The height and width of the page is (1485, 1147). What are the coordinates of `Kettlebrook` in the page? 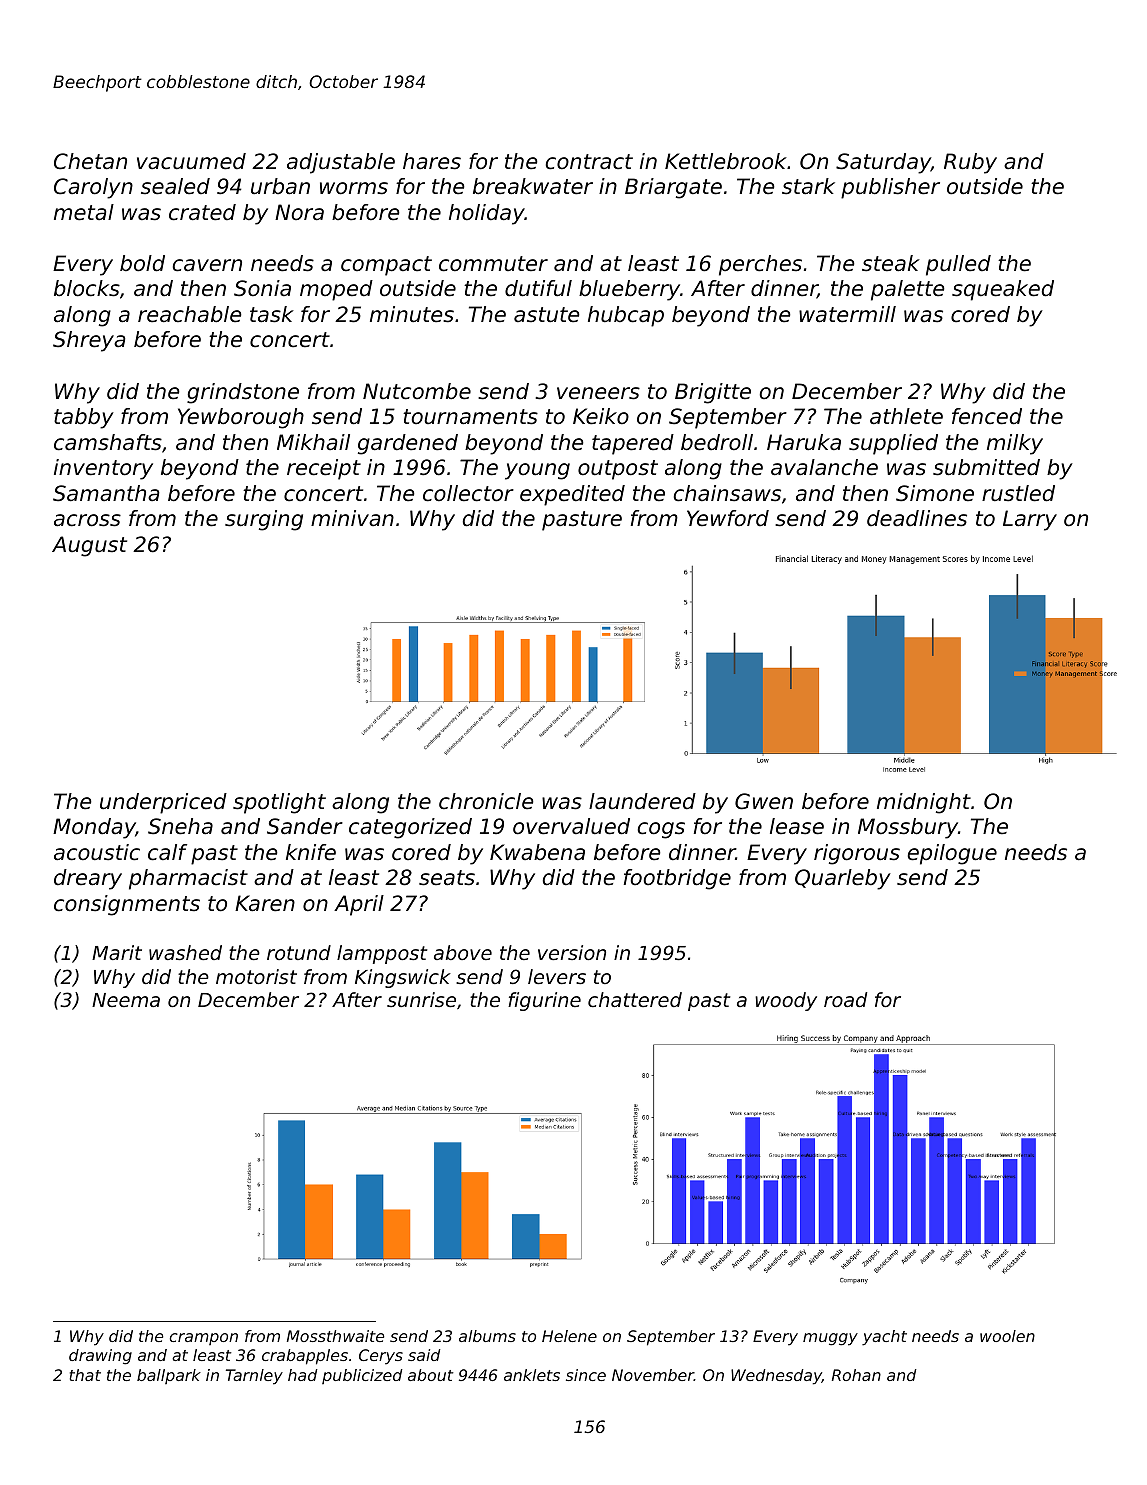 It's located at (726, 161).
